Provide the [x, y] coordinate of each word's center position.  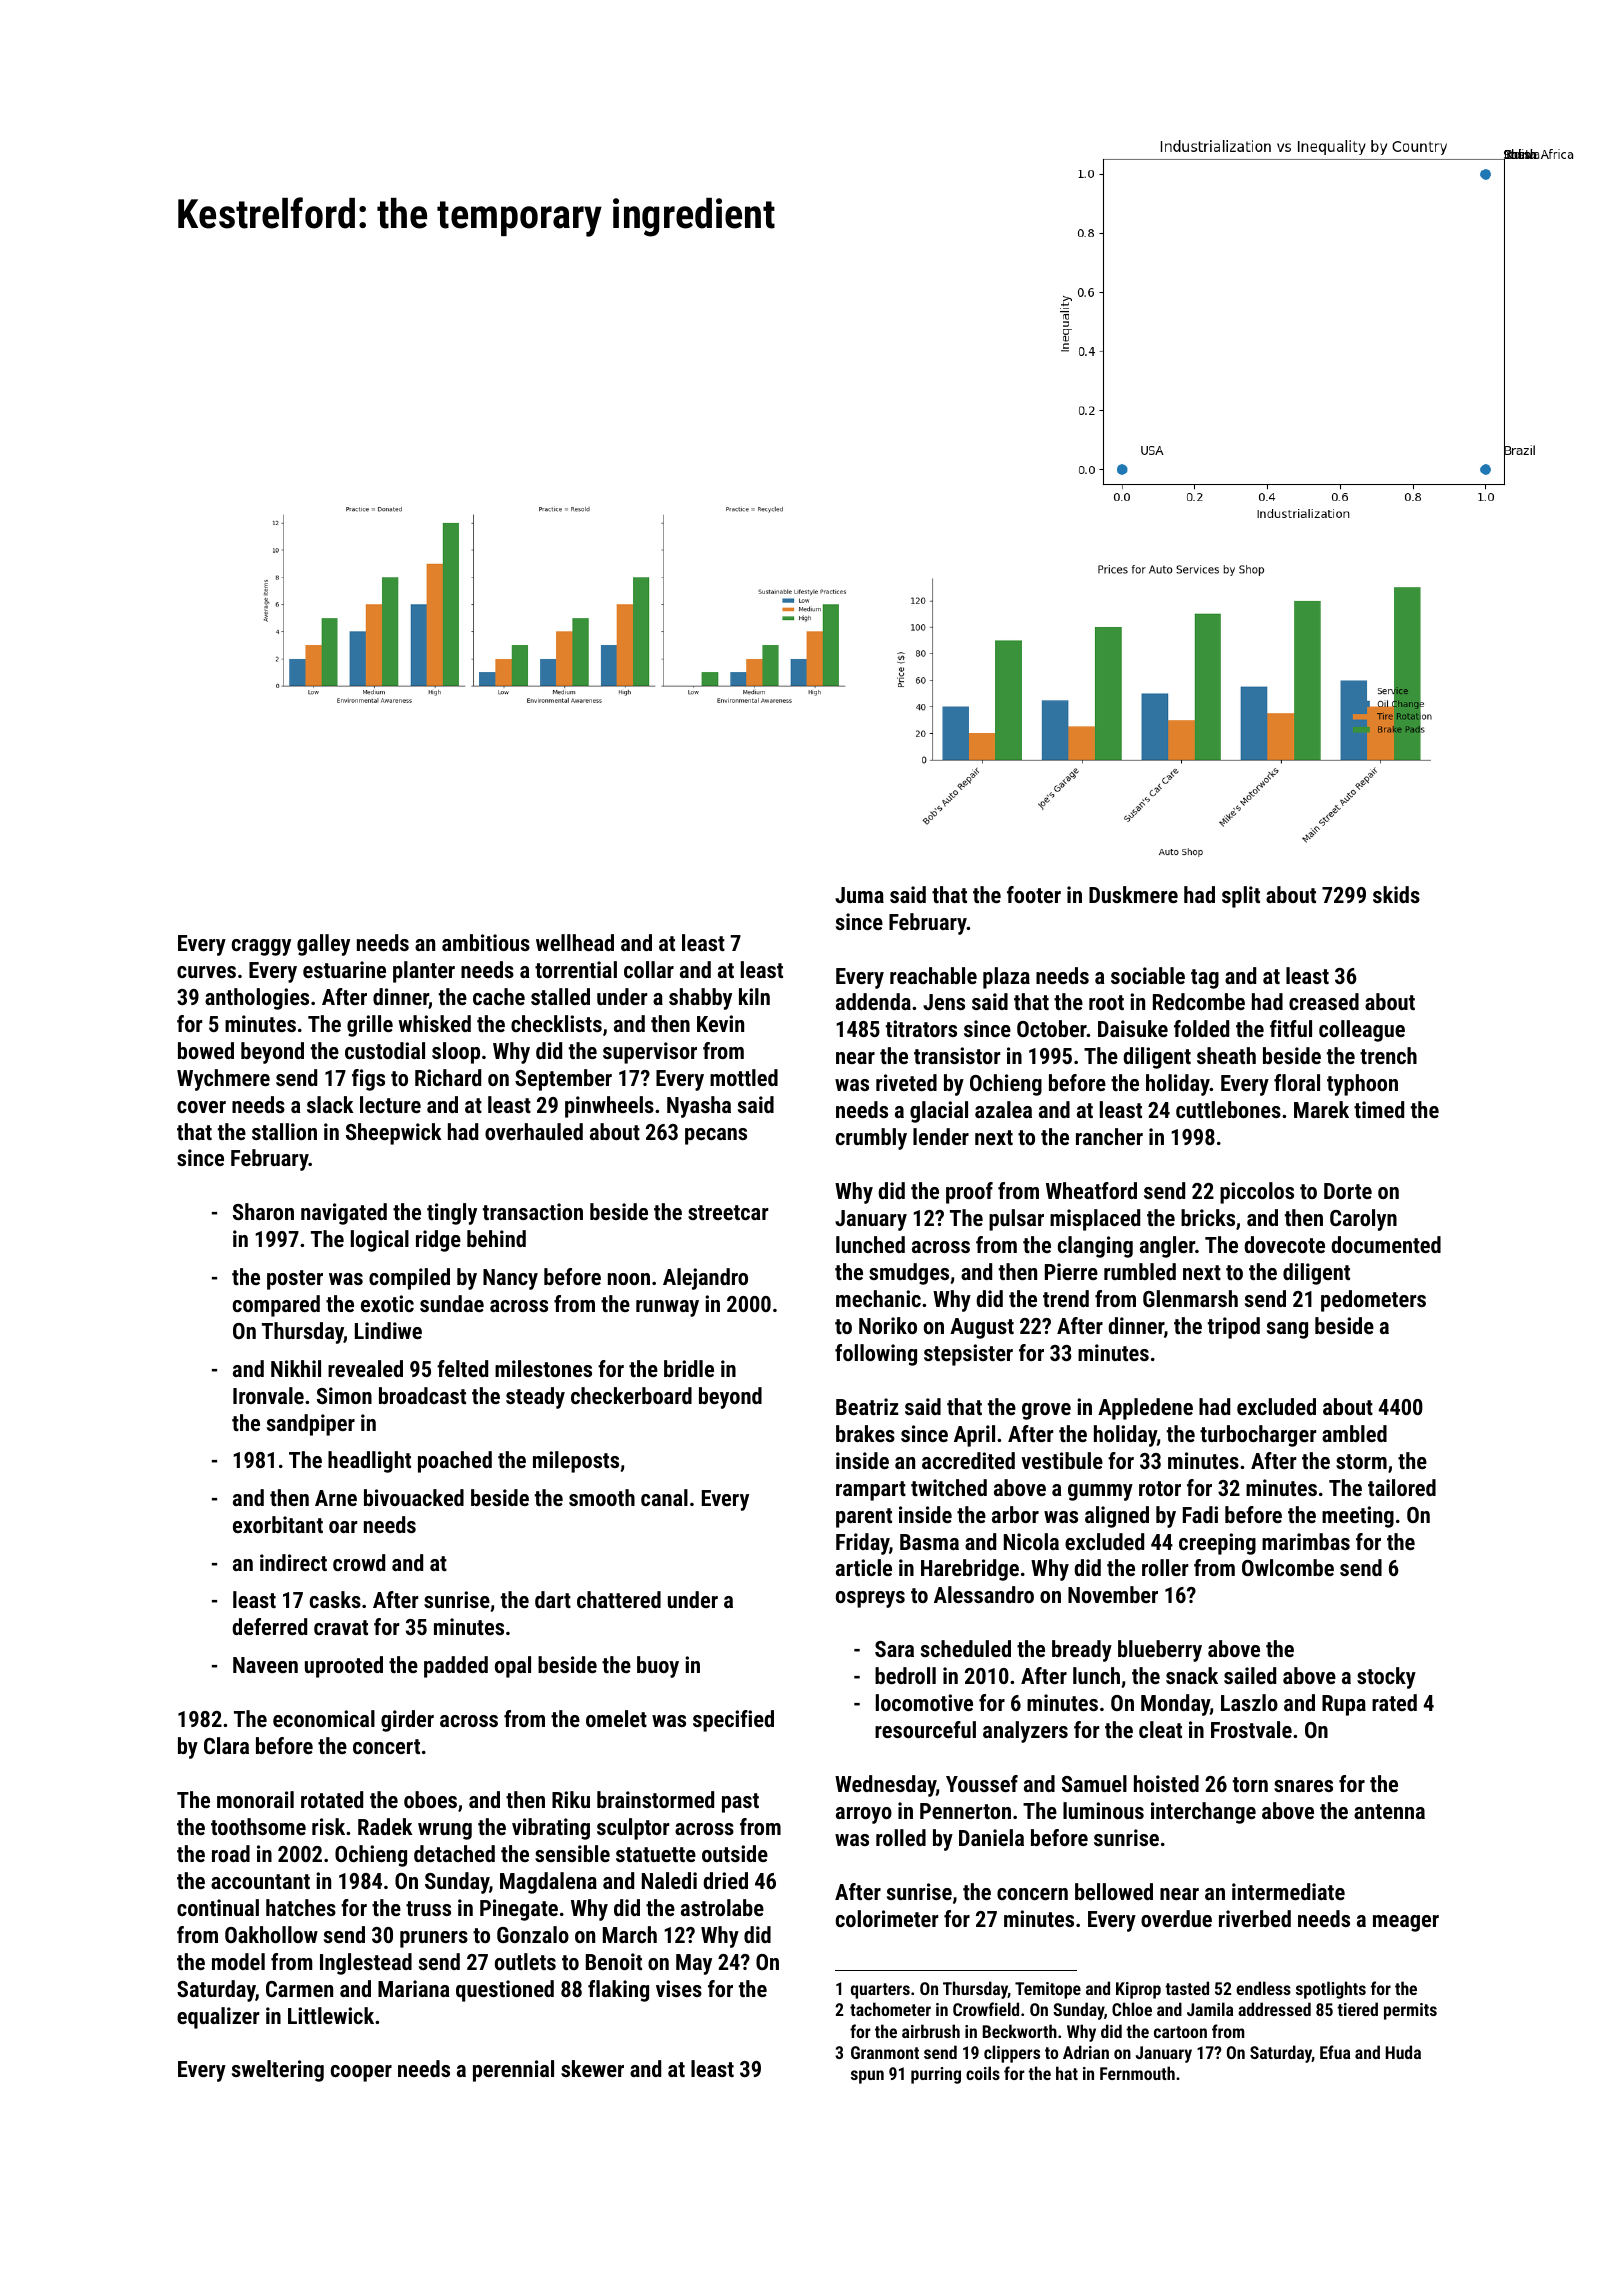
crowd [359, 1562]
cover [201, 1107]
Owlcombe [1288, 1567]
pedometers [1373, 1301]
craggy [261, 947]
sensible [572, 1853]
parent [864, 1518]
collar [649, 969]
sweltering [278, 2071]
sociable [1148, 975]
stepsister [968, 1355]
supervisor [650, 1053]
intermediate [1288, 1891]
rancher [1109, 1136]
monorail [255, 1799]
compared [276, 1306]
